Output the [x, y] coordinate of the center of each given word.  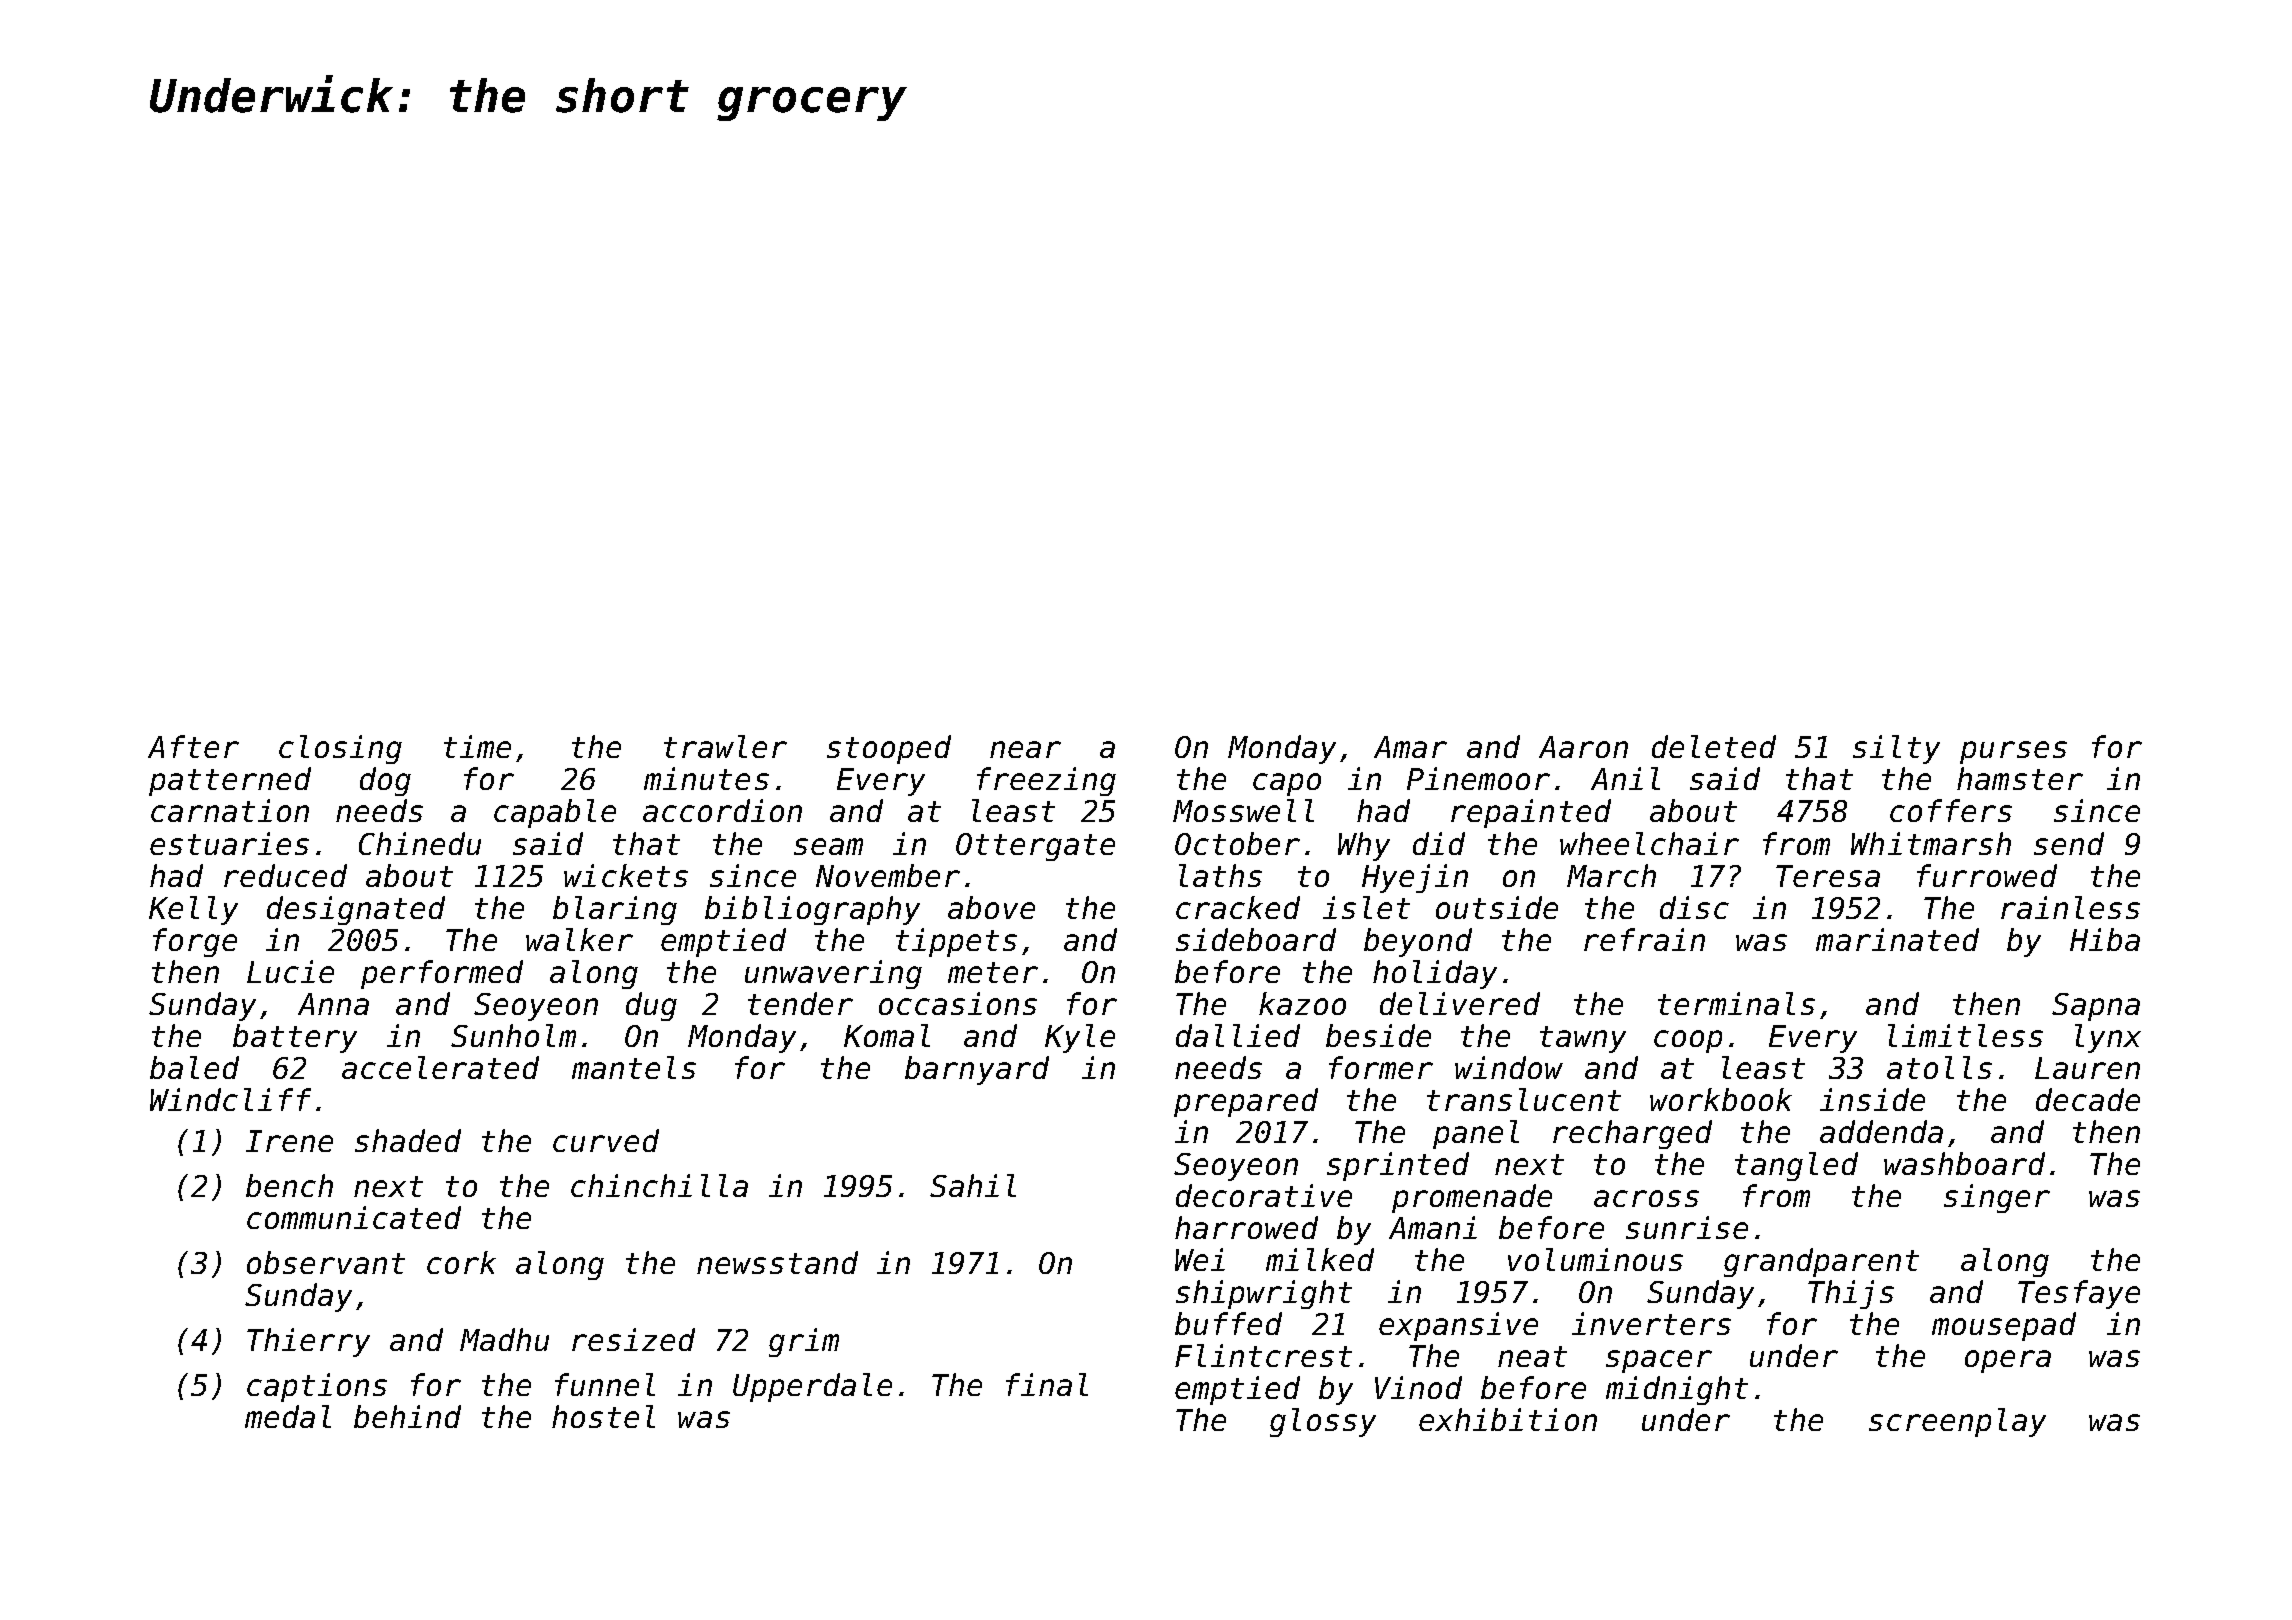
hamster [2020, 778]
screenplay [1957, 1422]
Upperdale [812, 1387]
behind [407, 1416]
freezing [1046, 781]
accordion [722, 810]
